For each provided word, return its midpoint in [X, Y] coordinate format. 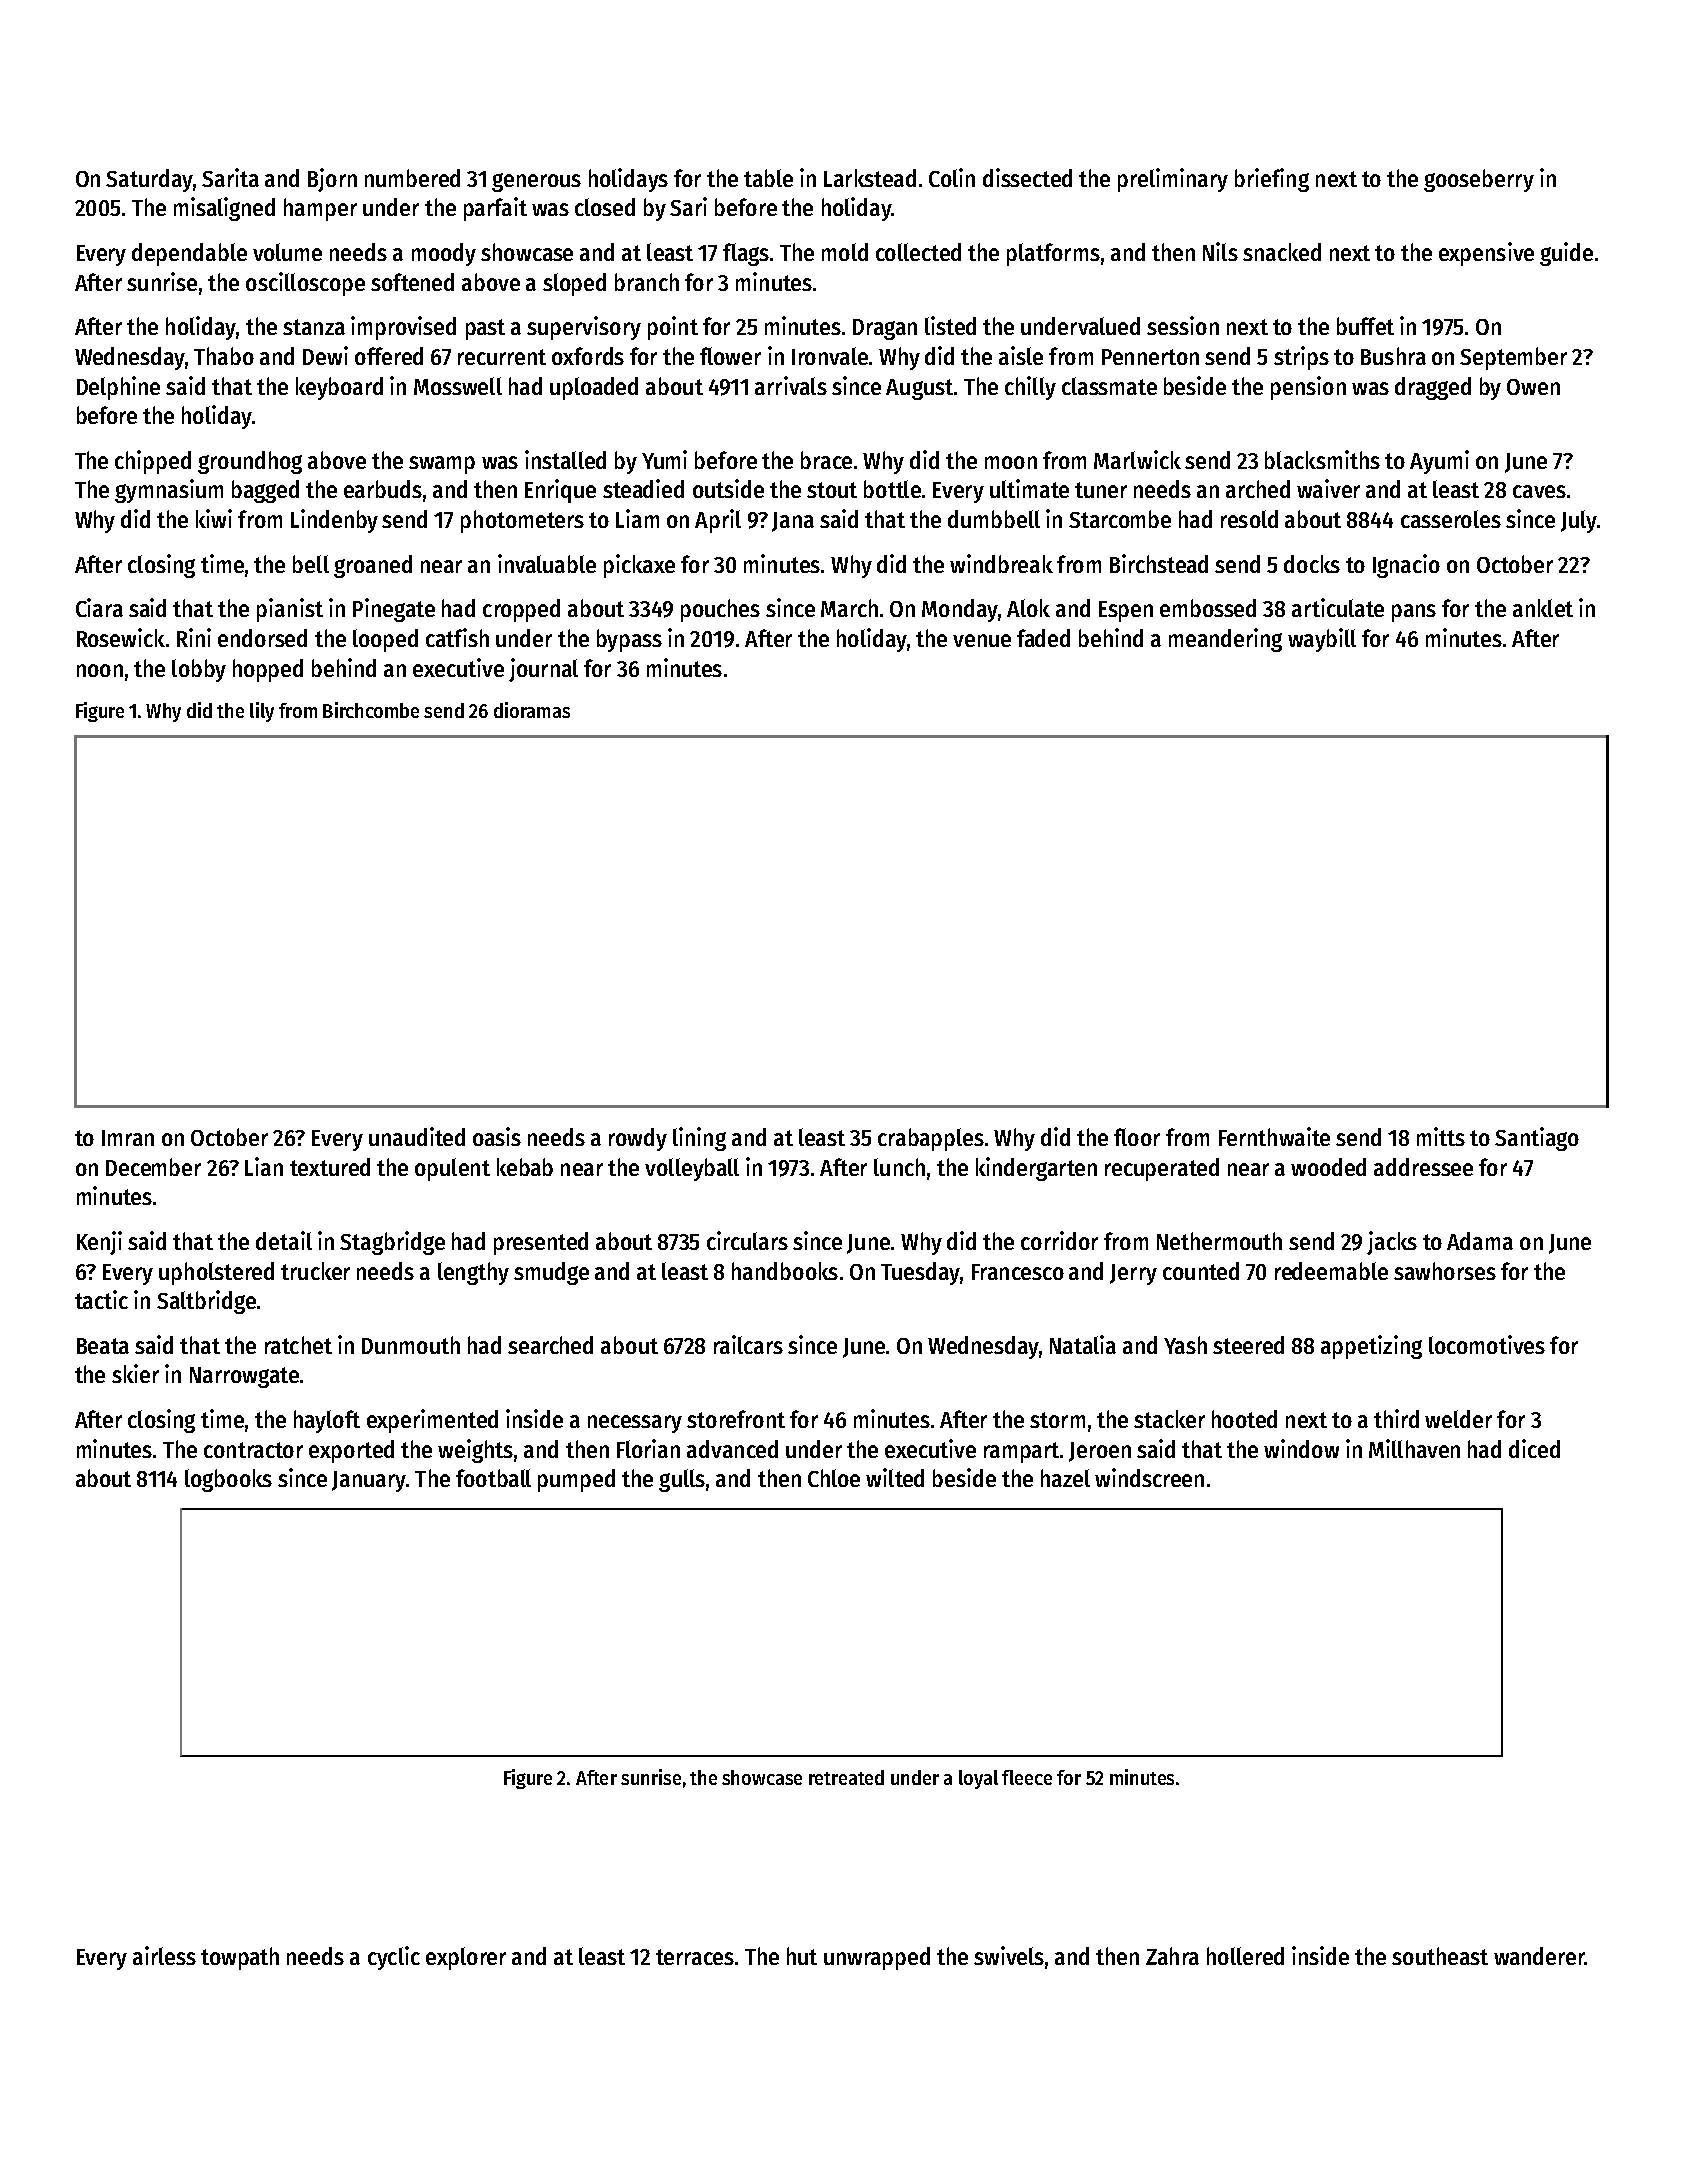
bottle [892, 489]
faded [1043, 638]
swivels [1009, 1955]
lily [262, 712]
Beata [103, 1346]
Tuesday [920, 1273]
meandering [1225, 640]
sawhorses [1445, 1271]
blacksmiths [1322, 459]
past [485, 329]
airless [164, 1955]
